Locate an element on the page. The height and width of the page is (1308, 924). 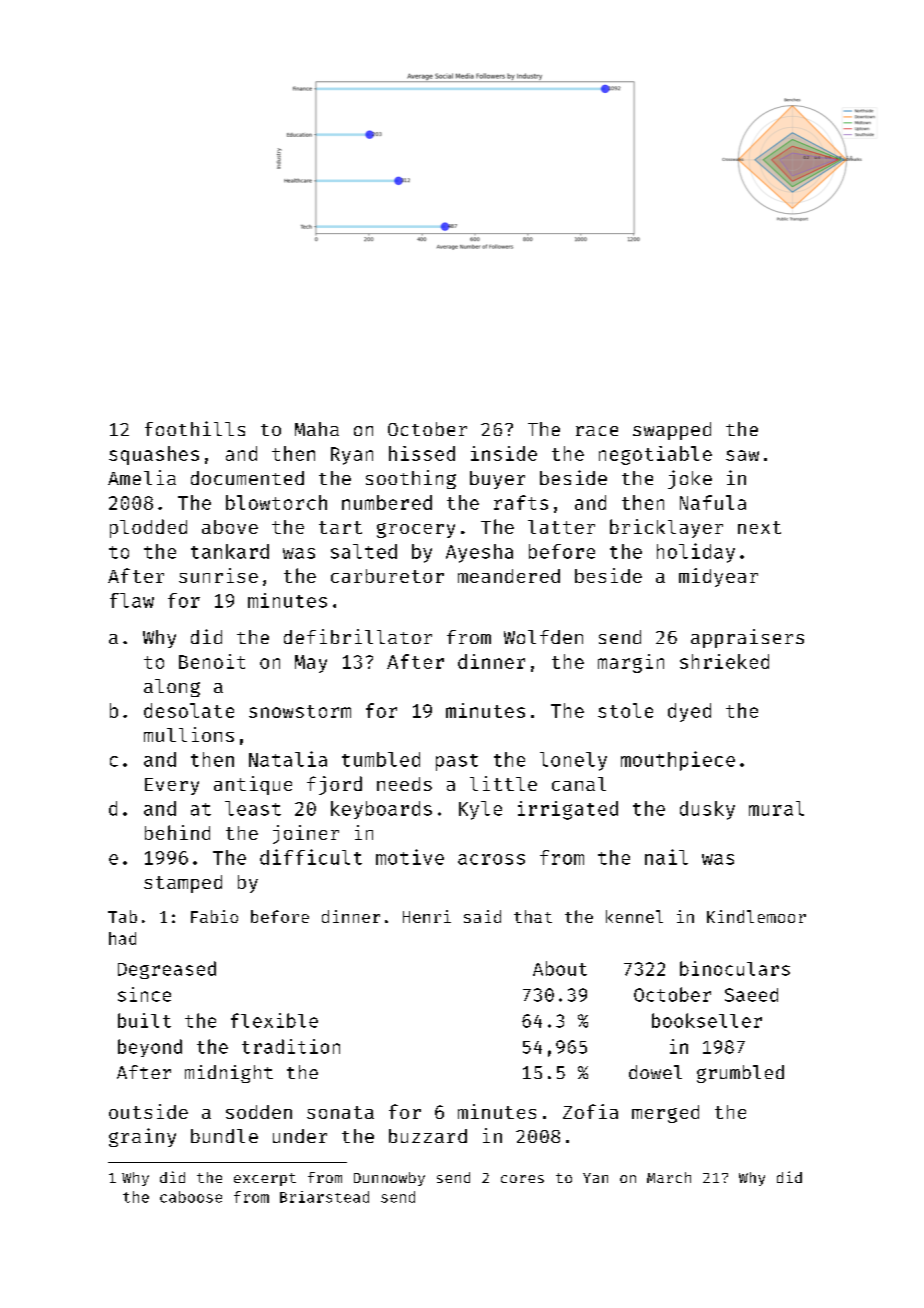
kennel is located at coordinates (634, 916).
